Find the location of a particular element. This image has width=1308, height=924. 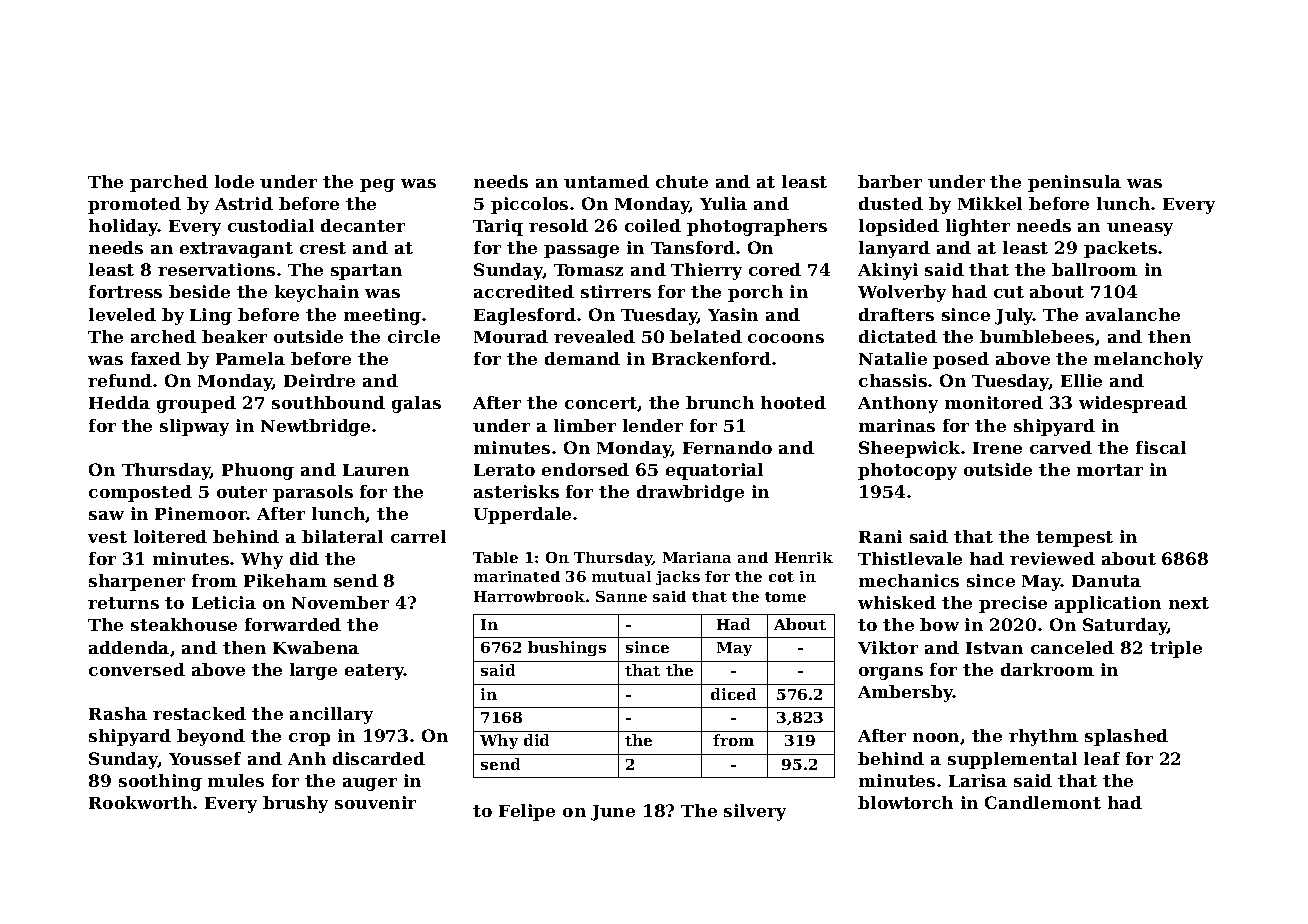

Pikeham is located at coordinates (285, 580).
